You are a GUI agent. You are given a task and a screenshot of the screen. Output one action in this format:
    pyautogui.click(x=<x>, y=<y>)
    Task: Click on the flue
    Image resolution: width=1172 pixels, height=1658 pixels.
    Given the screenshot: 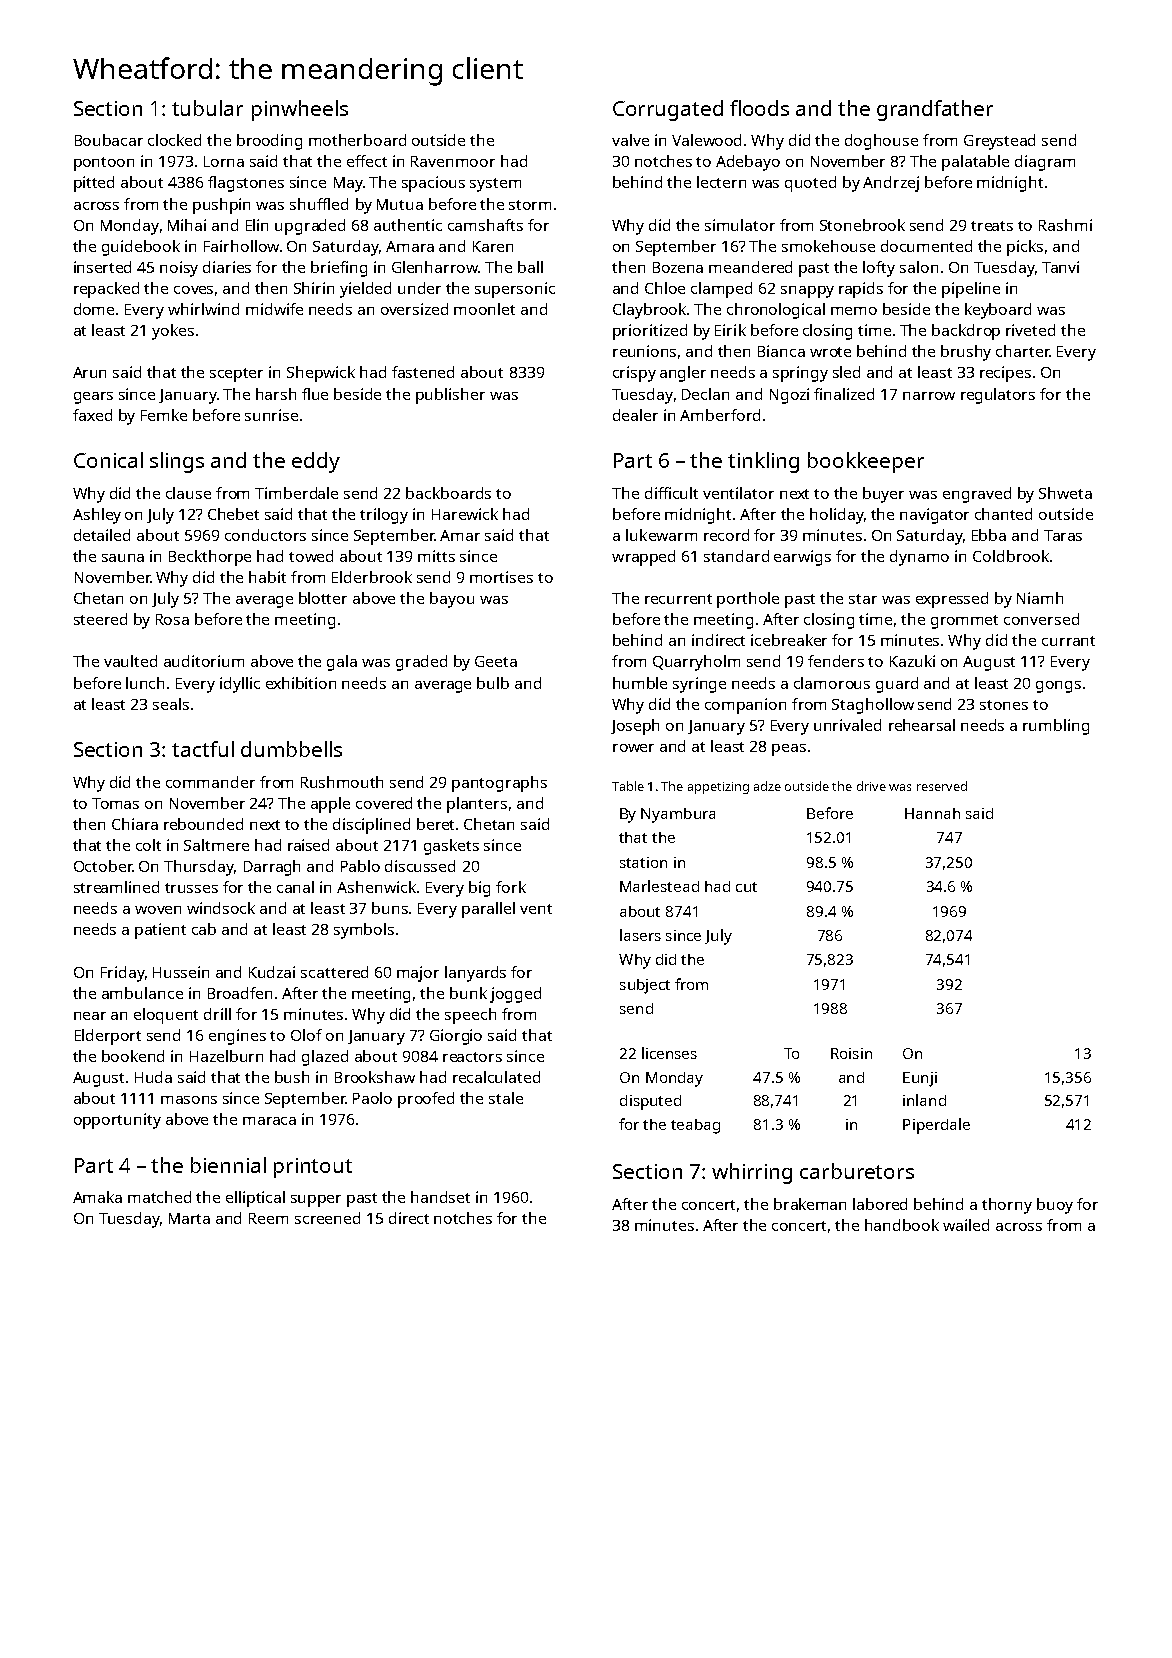 What is the action you would take?
    pyautogui.click(x=315, y=394)
